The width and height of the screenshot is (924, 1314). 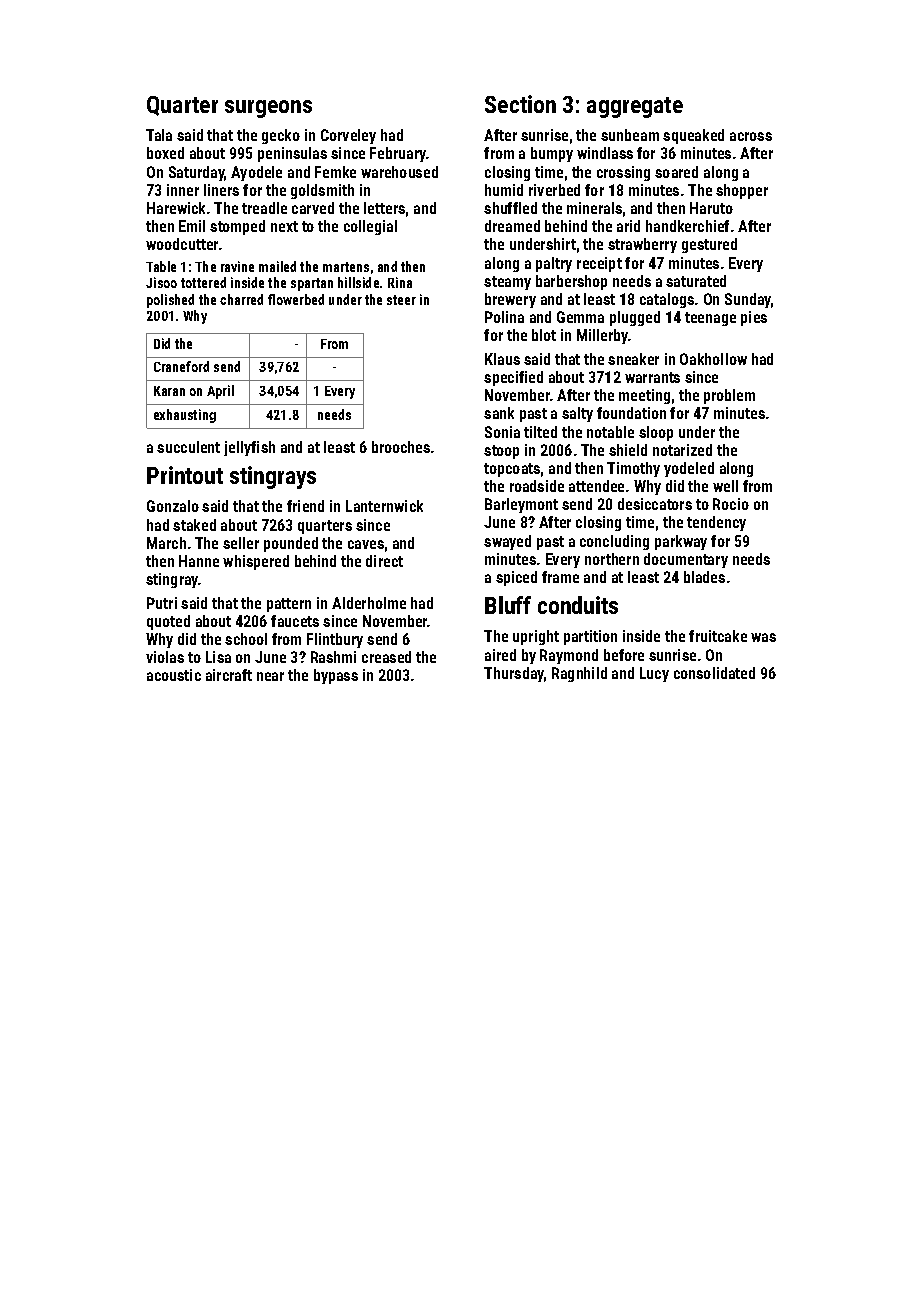 I want to click on surgeons, so click(x=268, y=109).
